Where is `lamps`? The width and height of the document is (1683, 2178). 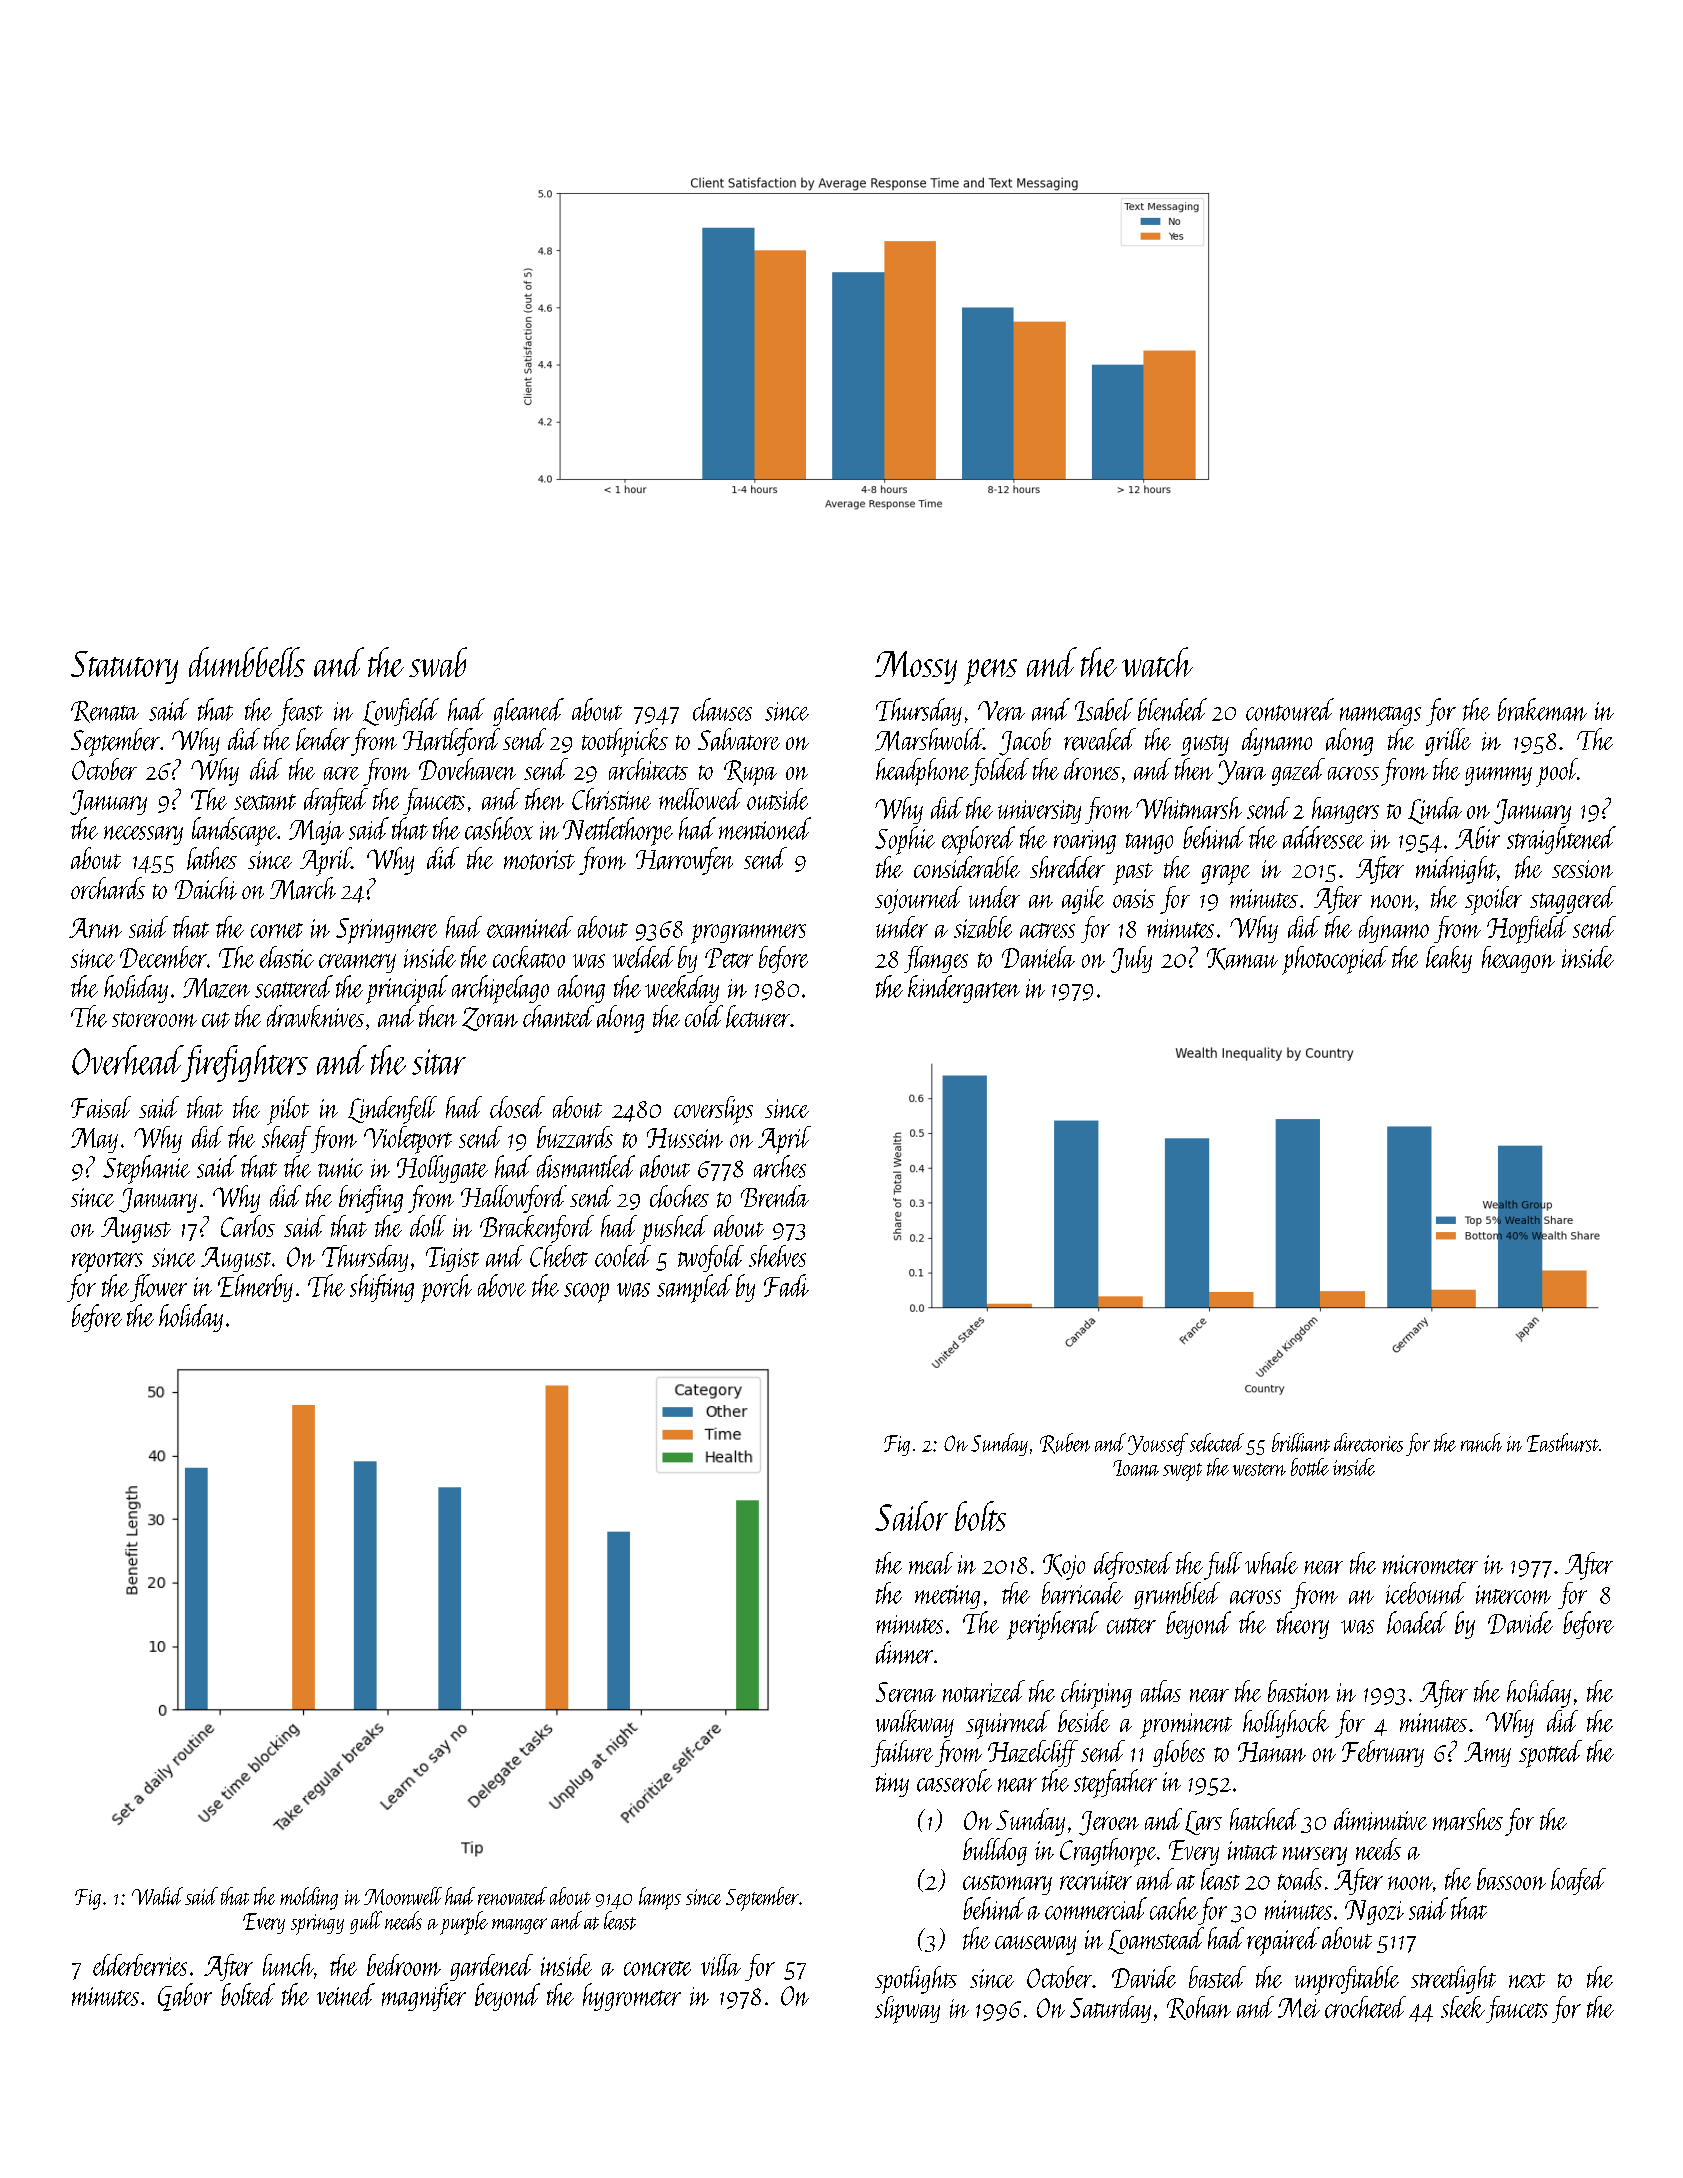
lamps is located at coordinates (660, 1898).
